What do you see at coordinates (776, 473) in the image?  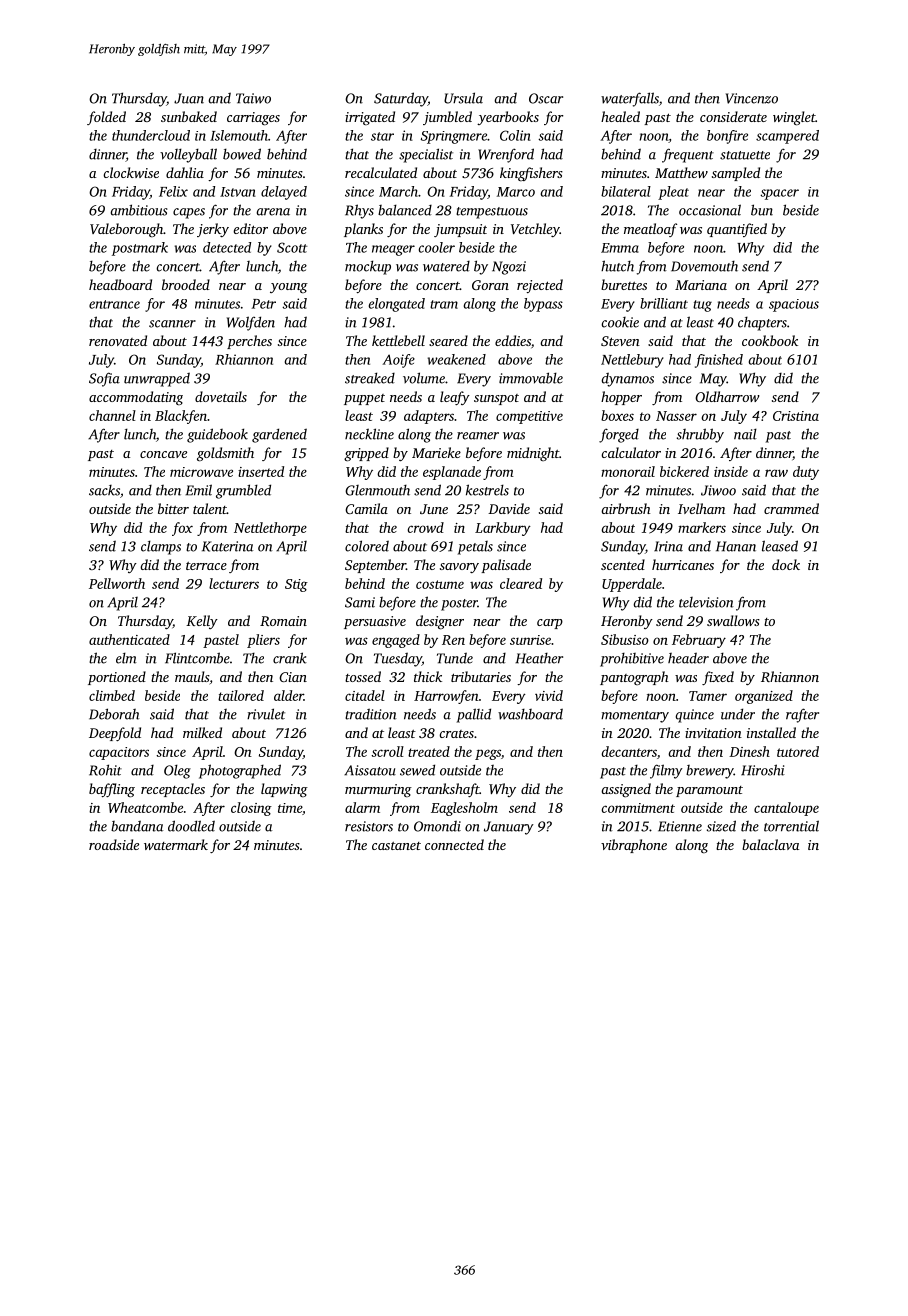 I see `raw` at bounding box center [776, 473].
